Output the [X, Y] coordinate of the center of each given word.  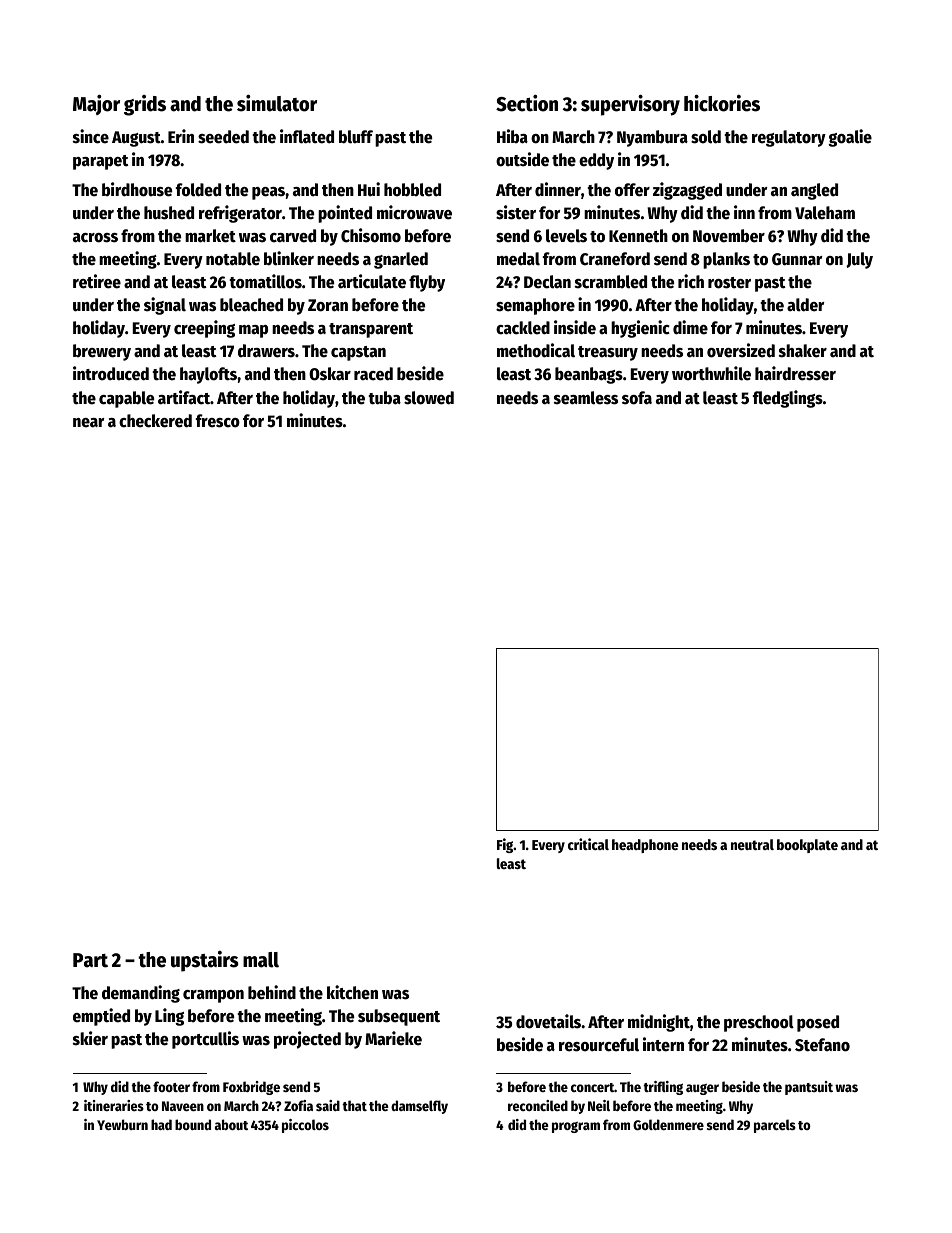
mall [261, 960]
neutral [752, 844]
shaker [803, 351]
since [91, 136]
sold [706, 137]
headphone [645, 846]
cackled [523, 328]
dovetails [548, 1021]
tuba [384, 398]
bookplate [807, 846]
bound [193, 1124]
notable [233, 259]
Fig [505, 845]
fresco [218, 421]
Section [527, 103]
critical [588, 844]
